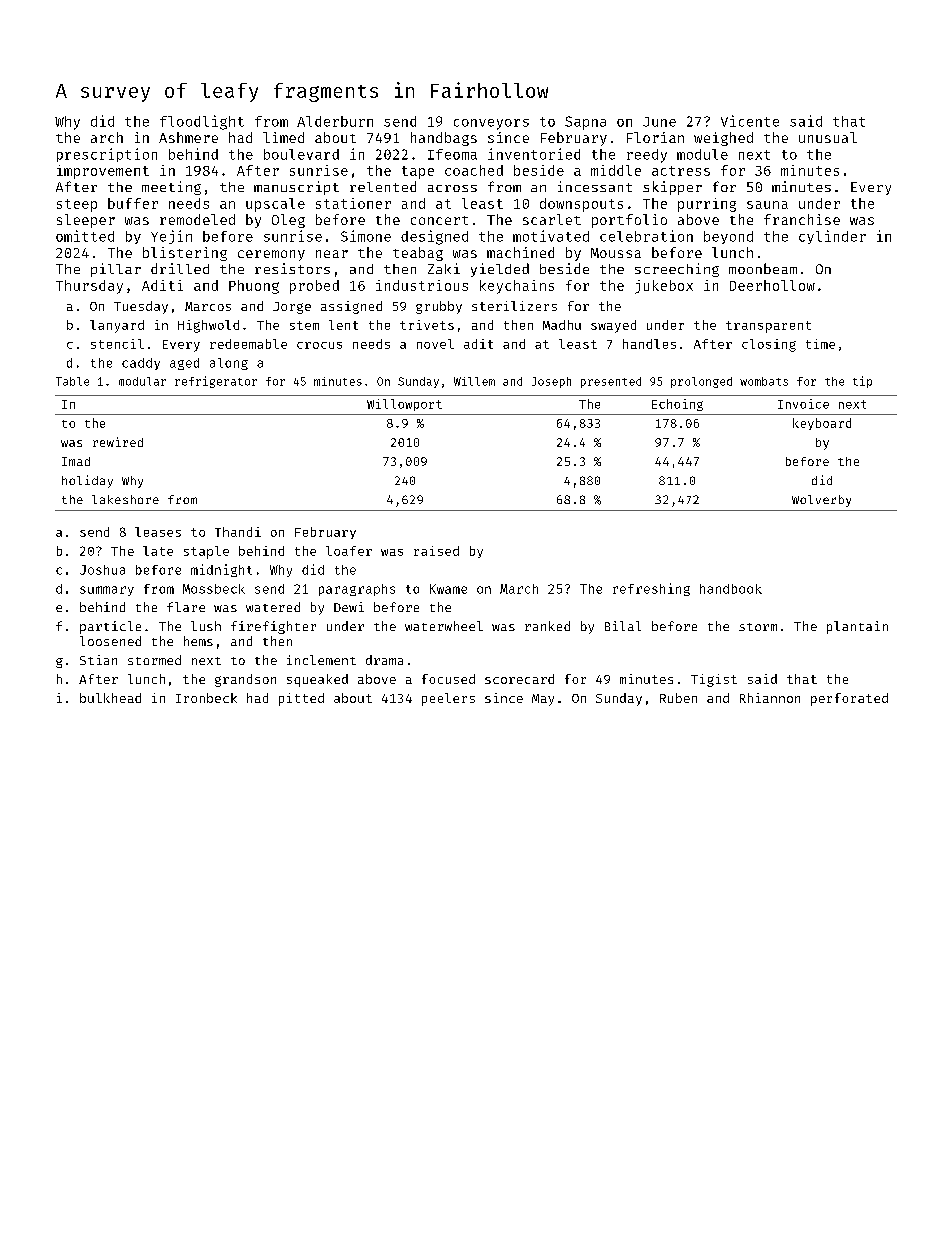 The width and height of the page is (952, 1233). Describe the element at coordinates (288, 221) in the page. I see `Oleg` at that location.
